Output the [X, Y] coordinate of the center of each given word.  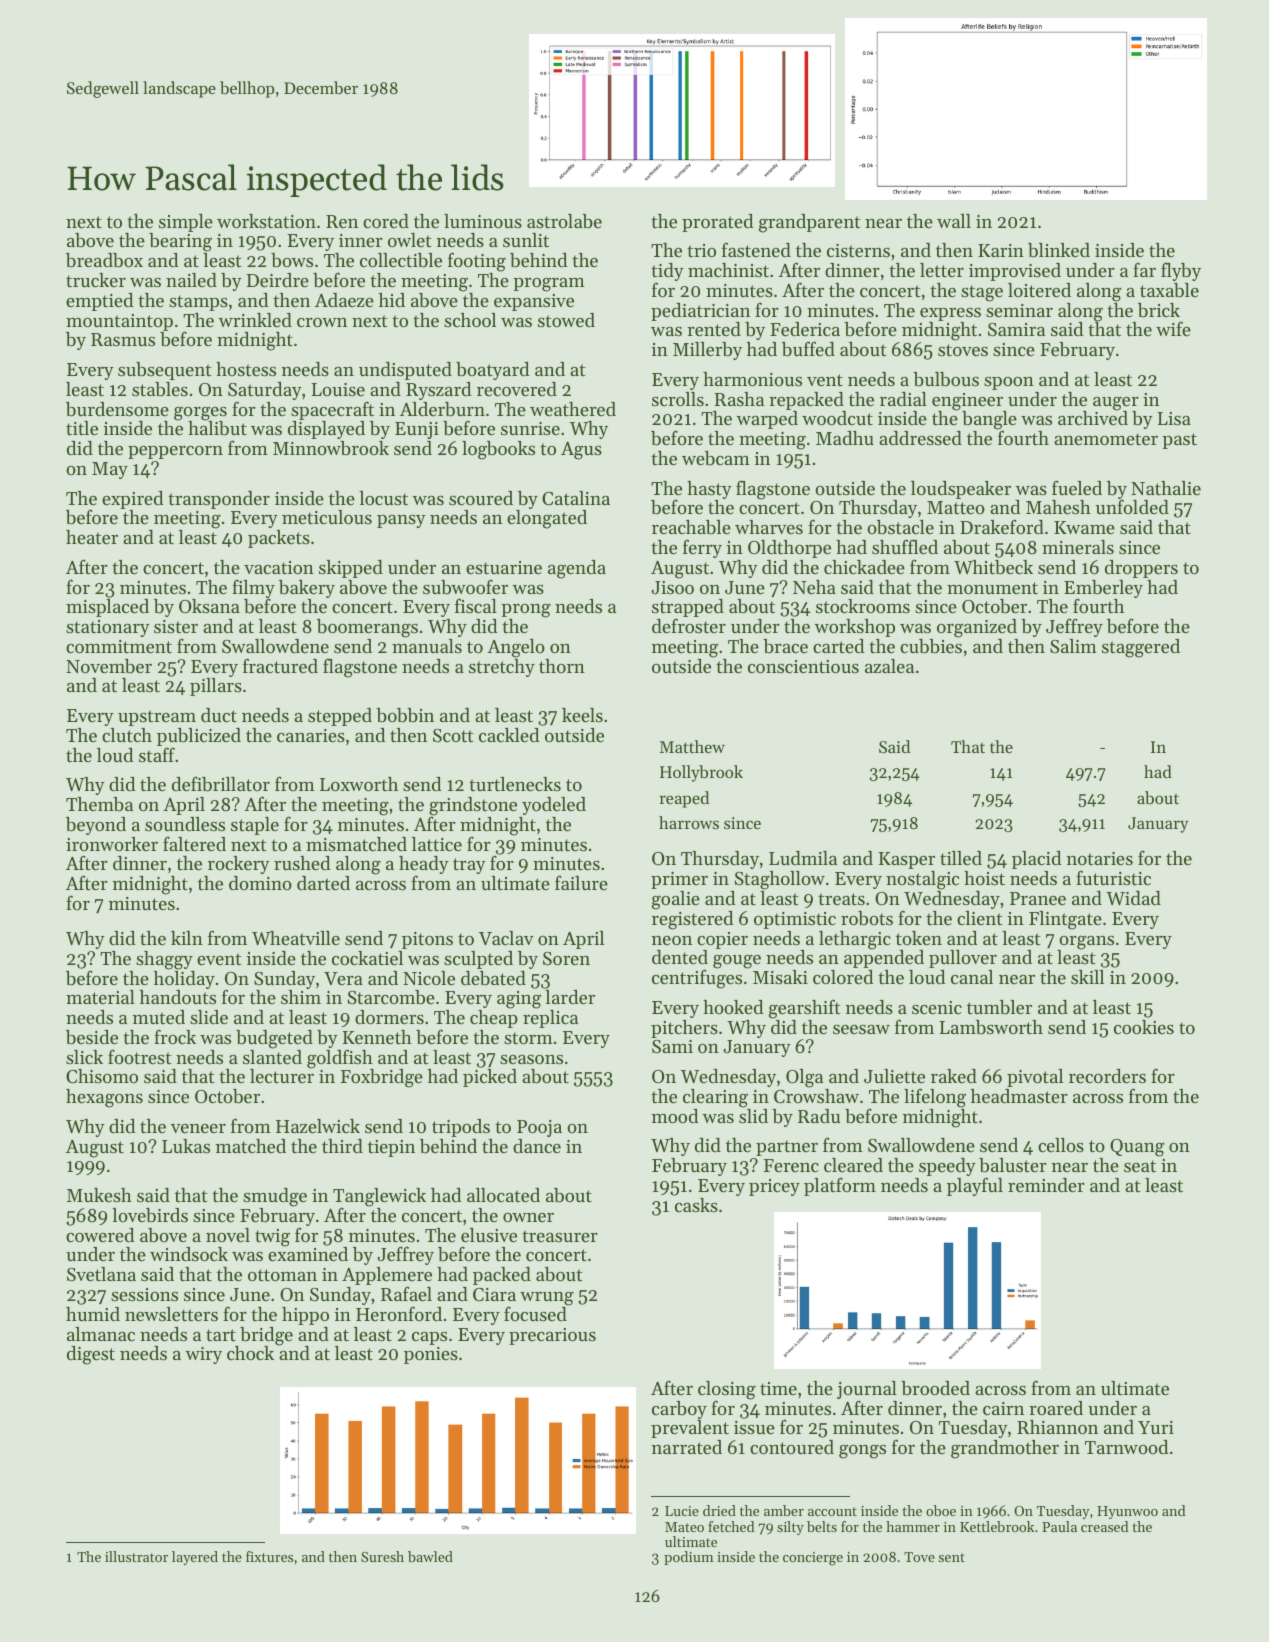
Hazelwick [318, 1126]
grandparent [809, 223]
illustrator [136, 1556]
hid [392, 300]
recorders [1107, 1076]
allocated [503, 1195]
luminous [483, 221]
